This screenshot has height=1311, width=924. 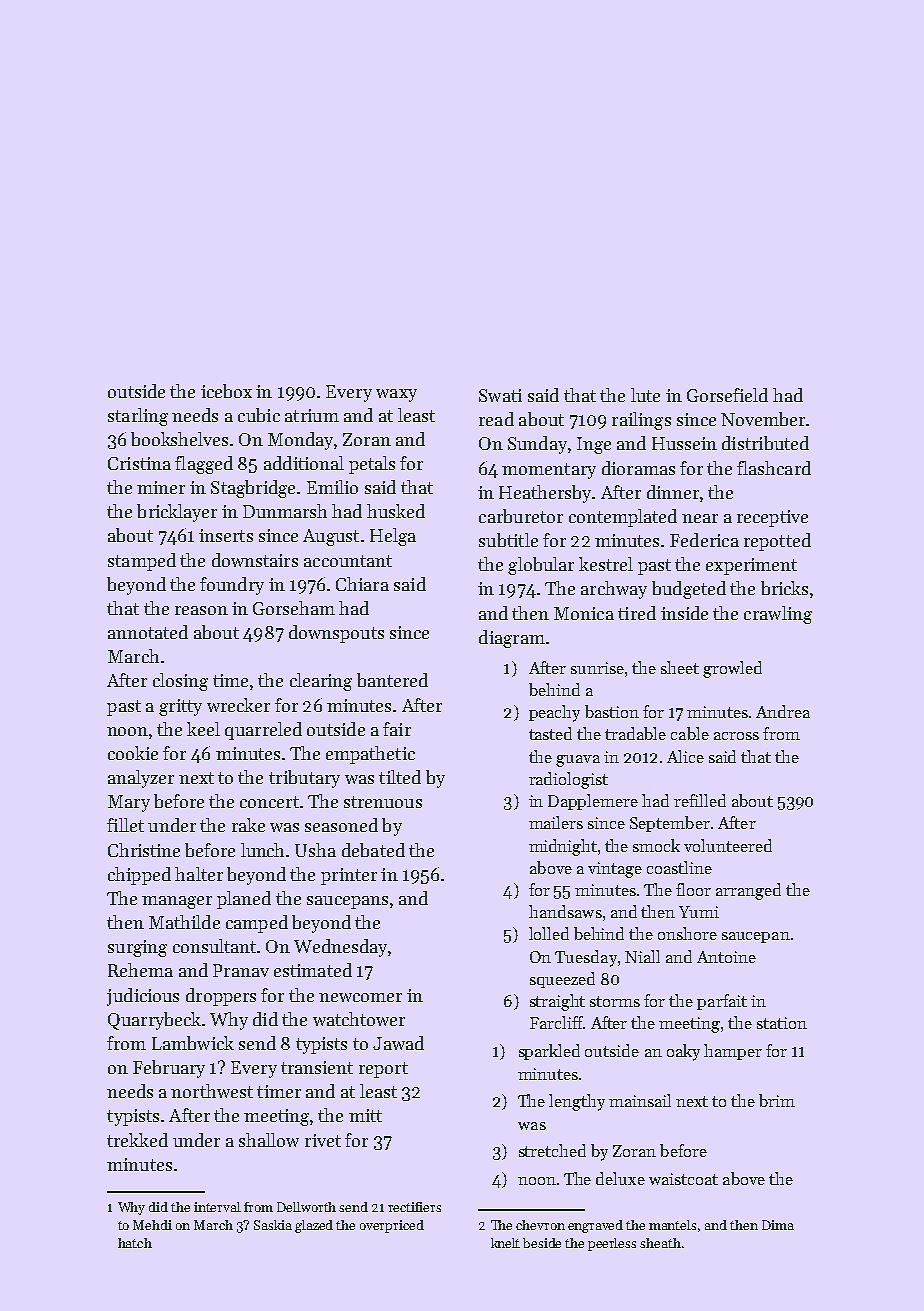 I want to click on clearing, so click(x=321, y=682).
